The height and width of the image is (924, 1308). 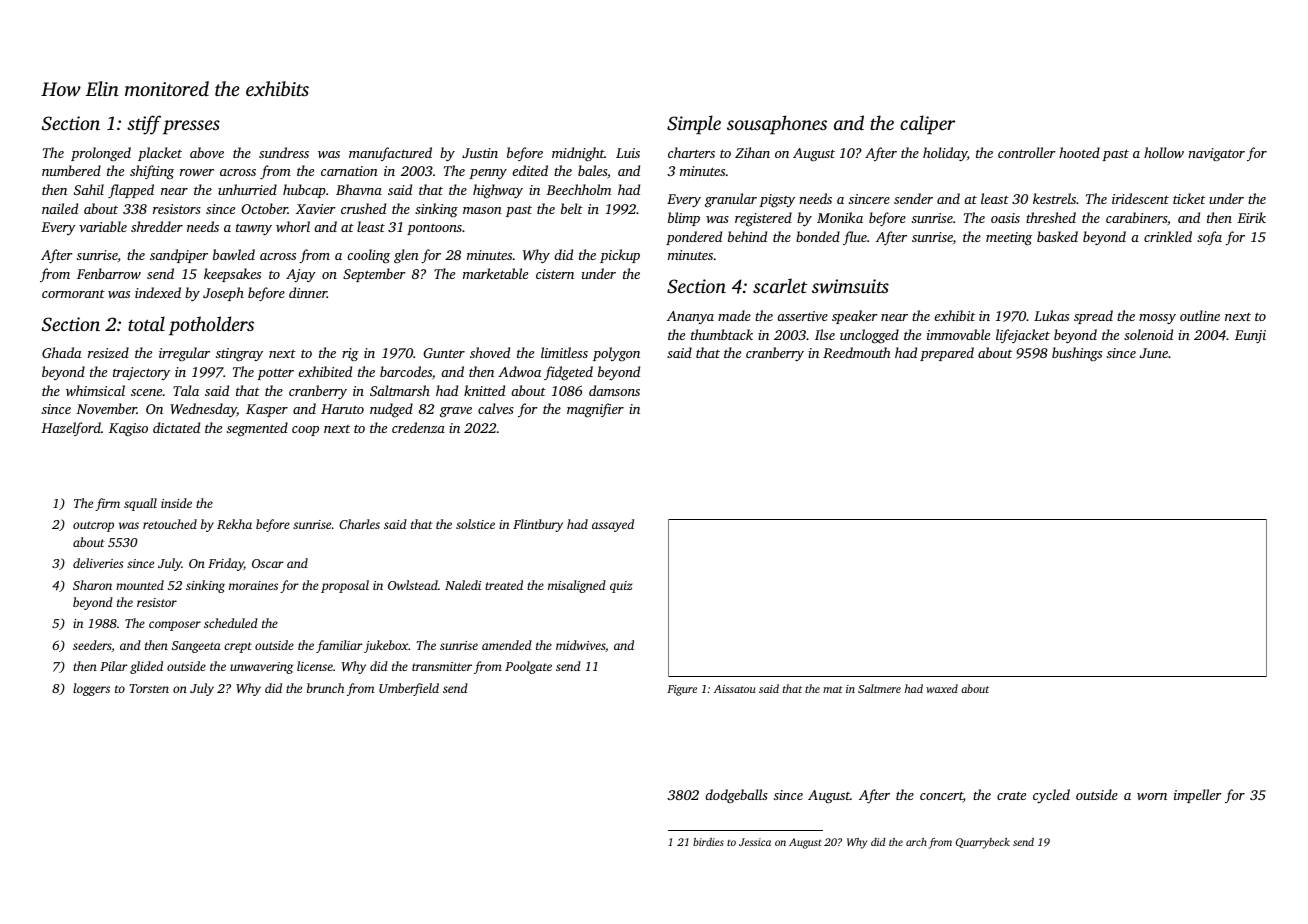 I want to click on caliper, so click(x=927, y=125).
